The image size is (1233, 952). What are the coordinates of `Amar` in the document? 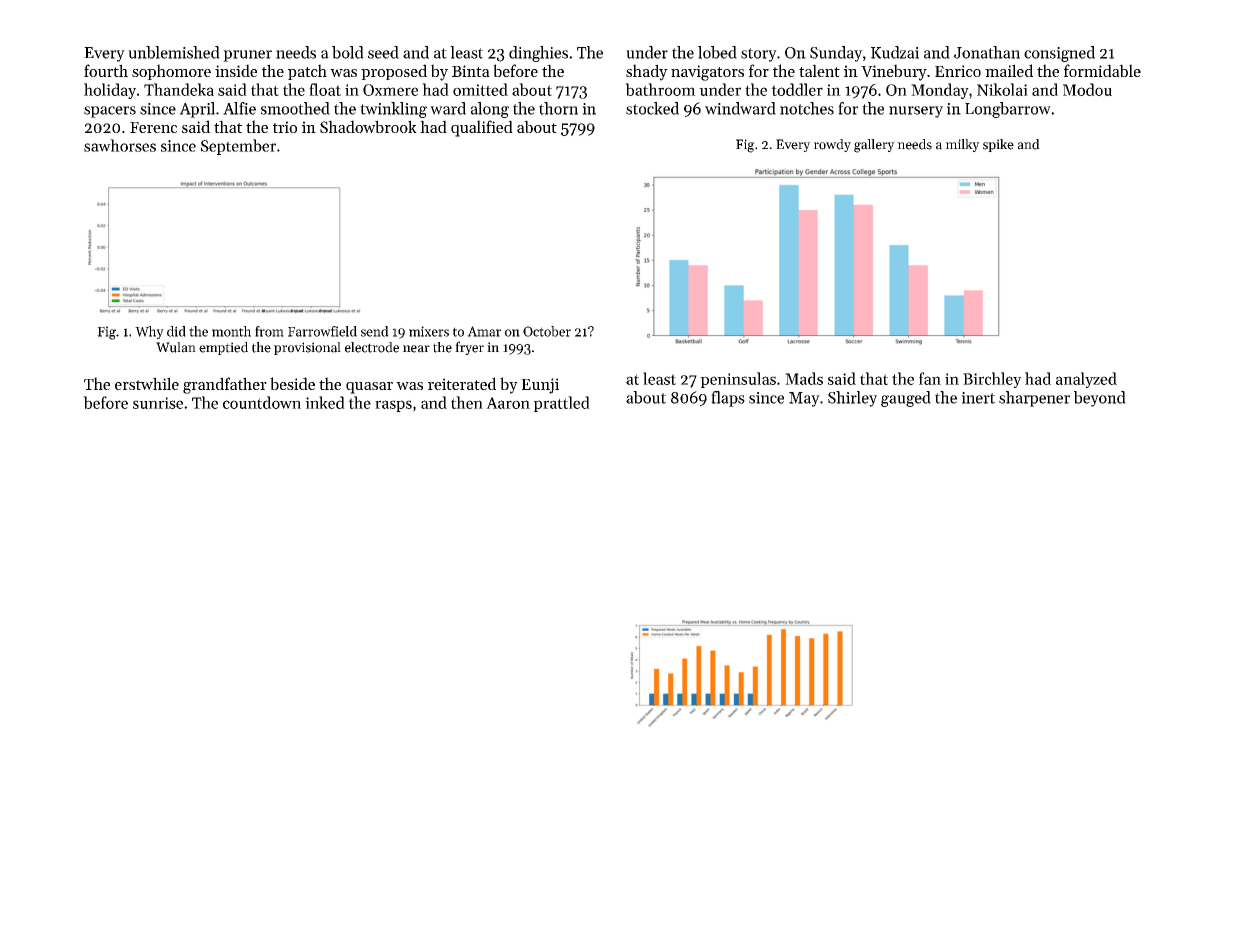 It's located at (484, 331).
